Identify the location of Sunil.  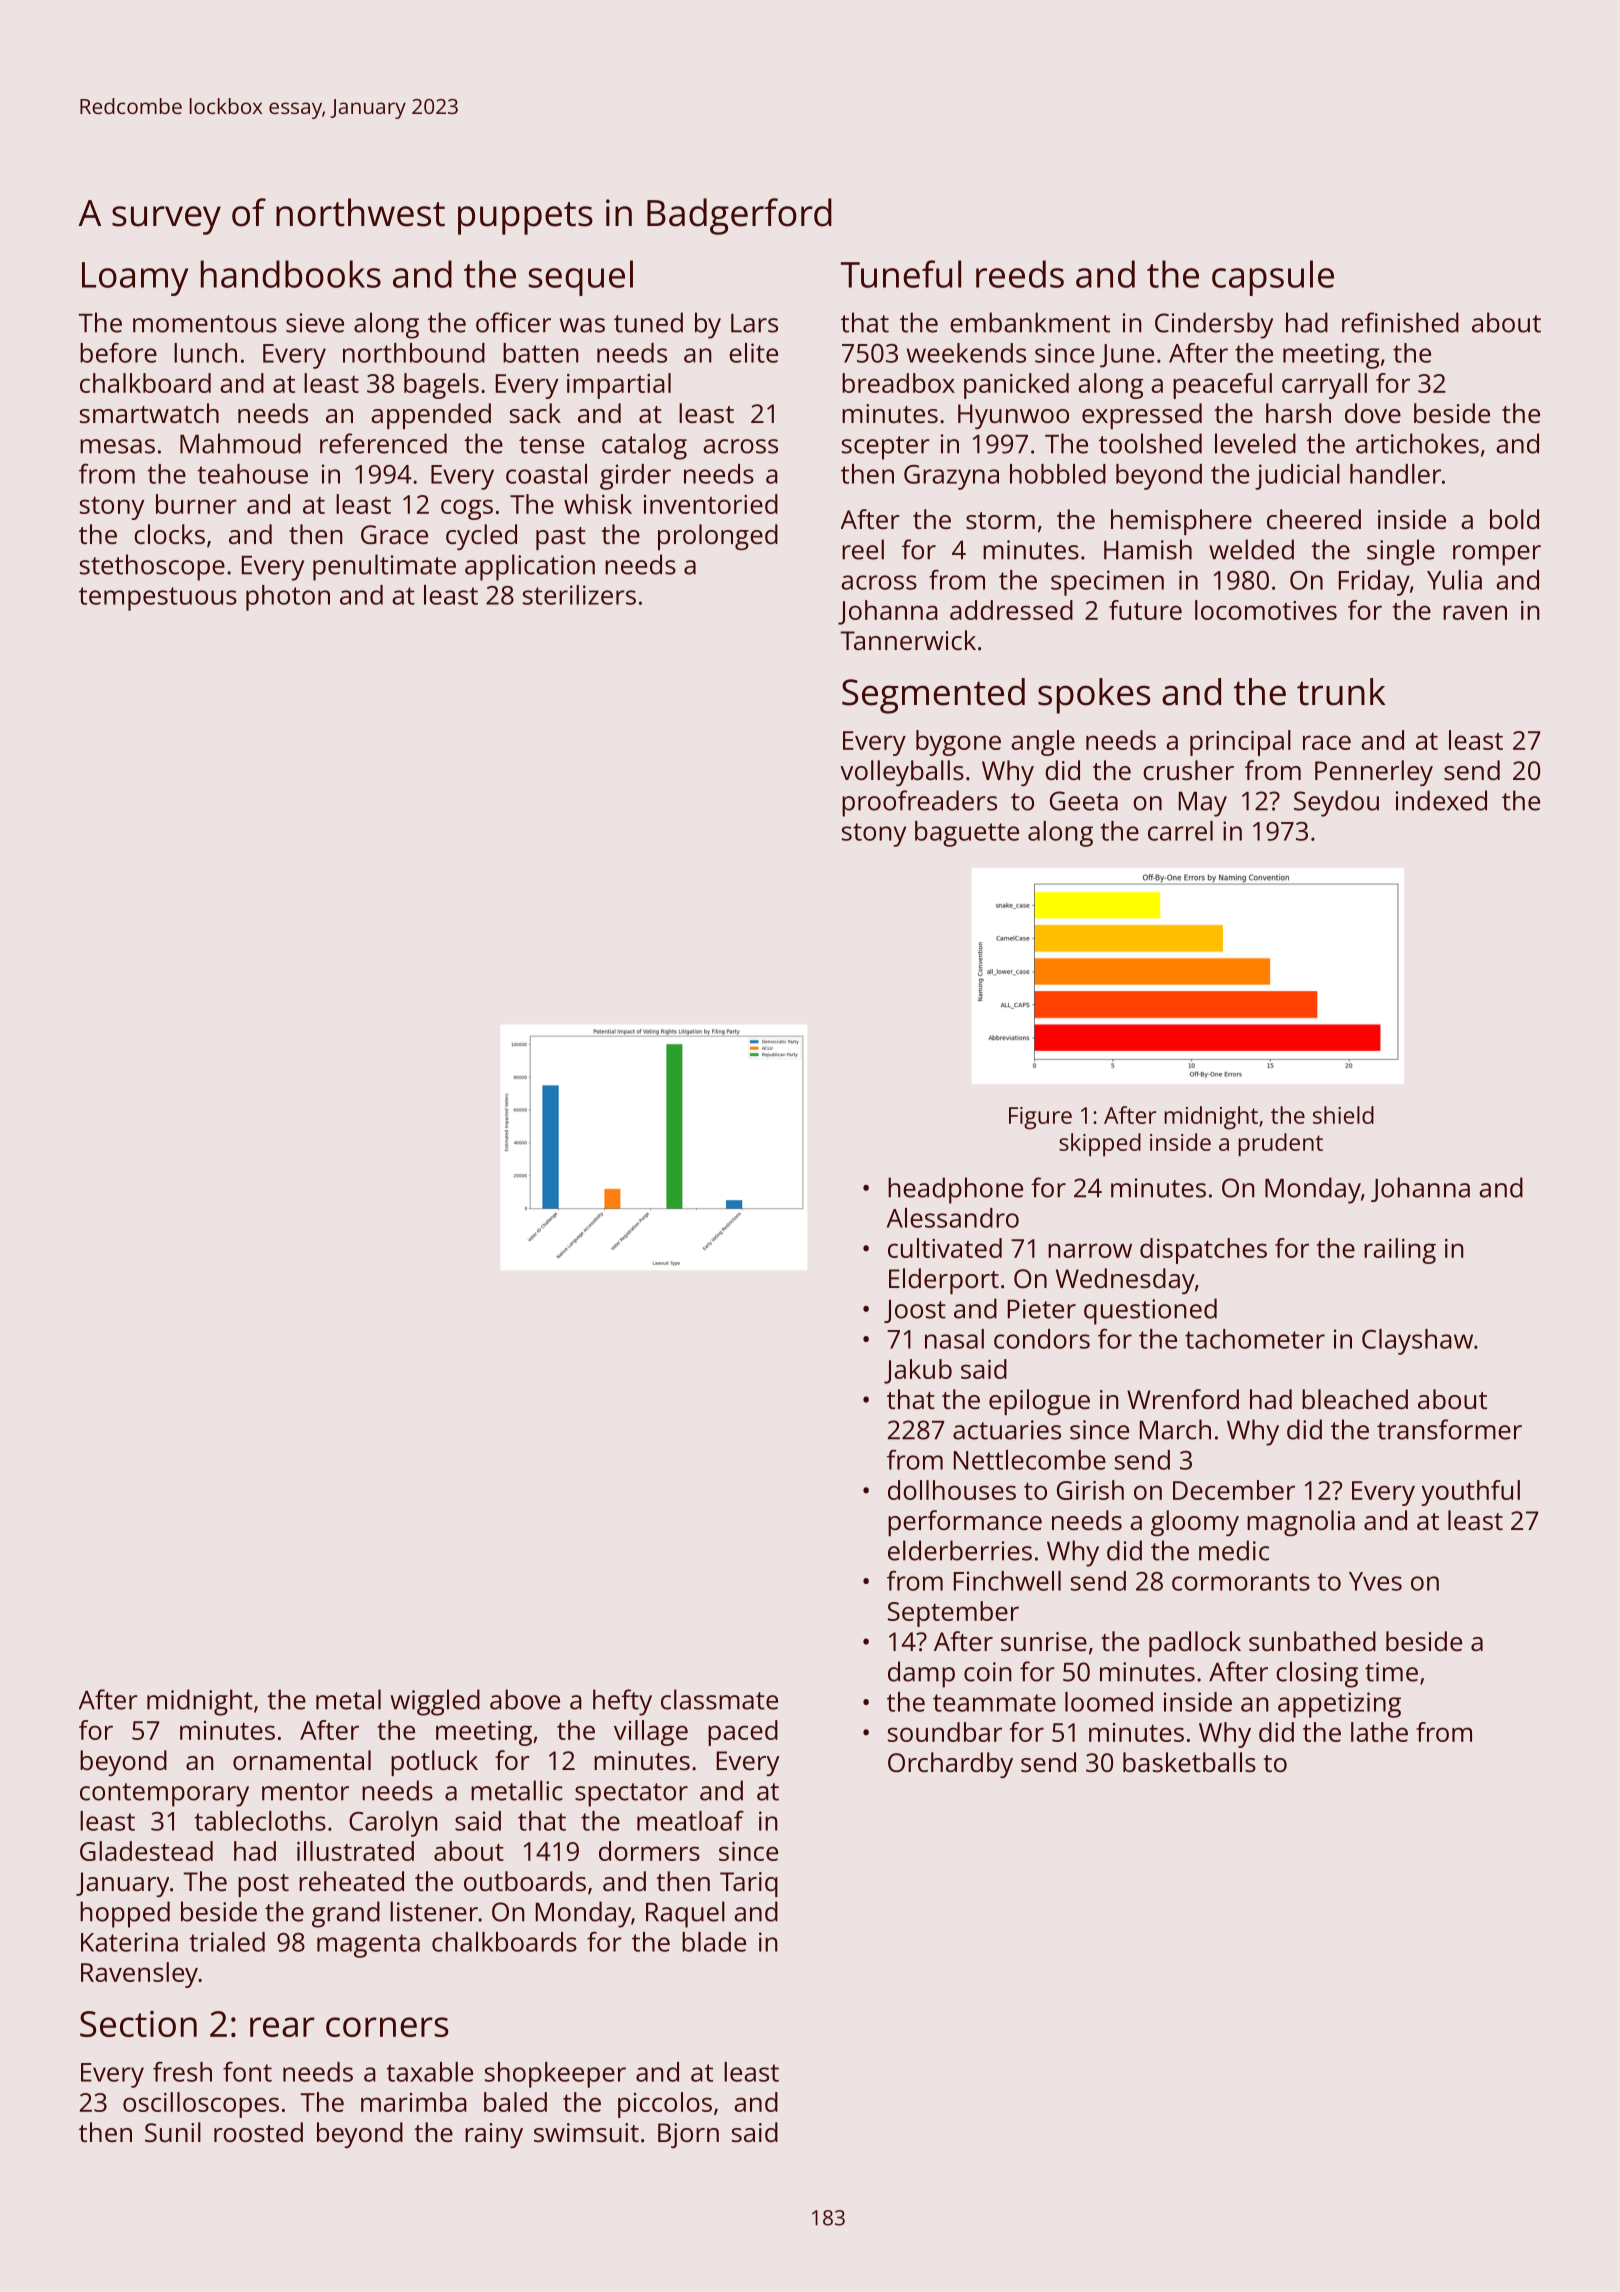
(173, 2132).
